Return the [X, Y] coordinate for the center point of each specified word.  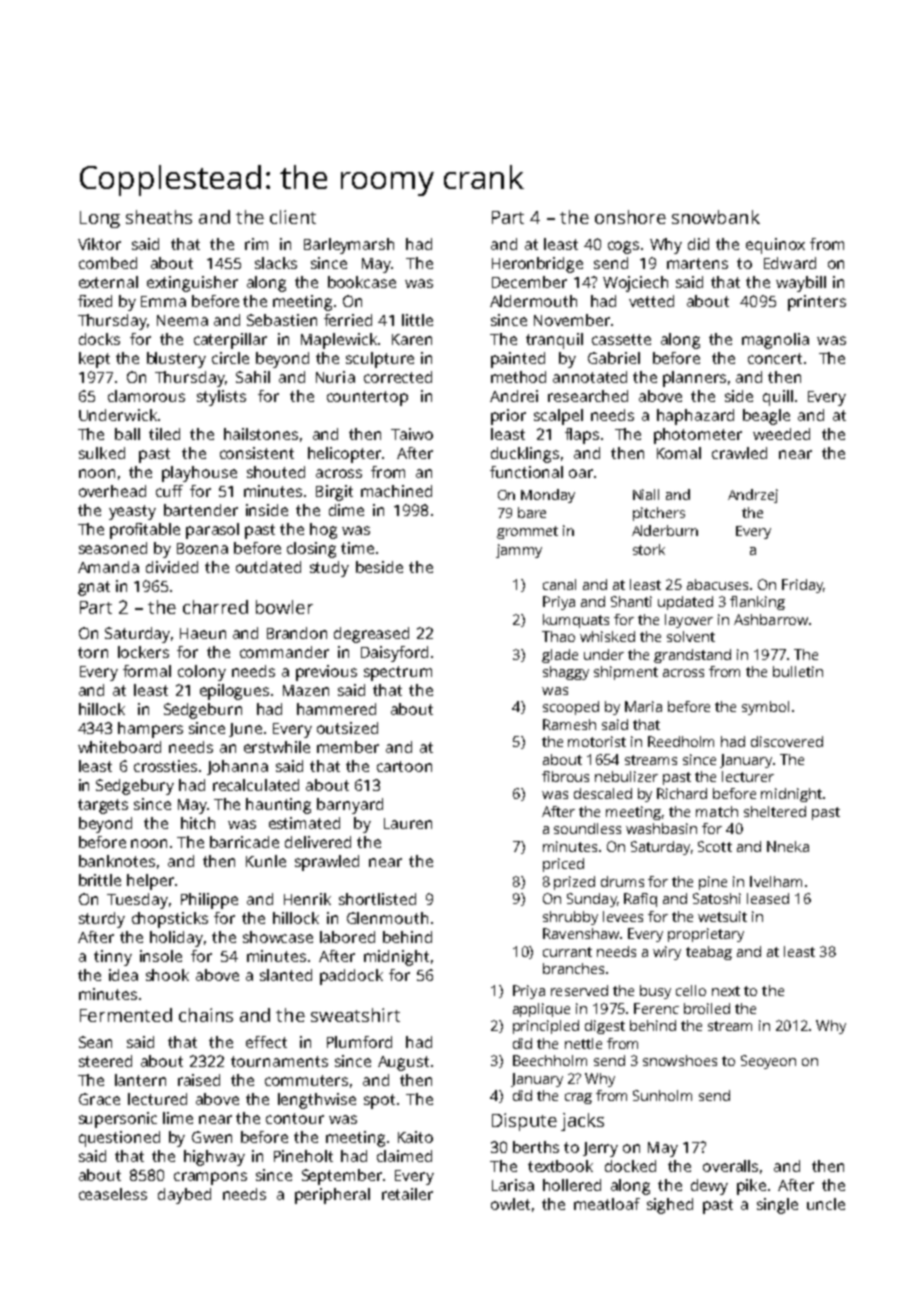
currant [567, 952]
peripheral [332, 1196]
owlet [510, 1204]
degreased [371, 635]
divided [172, 567]
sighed [670, 1206]
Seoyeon [768, 1062]
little [417, 320]
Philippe [209, 901]
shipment [626, 673]
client [293, 217]
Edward [790, 263]
